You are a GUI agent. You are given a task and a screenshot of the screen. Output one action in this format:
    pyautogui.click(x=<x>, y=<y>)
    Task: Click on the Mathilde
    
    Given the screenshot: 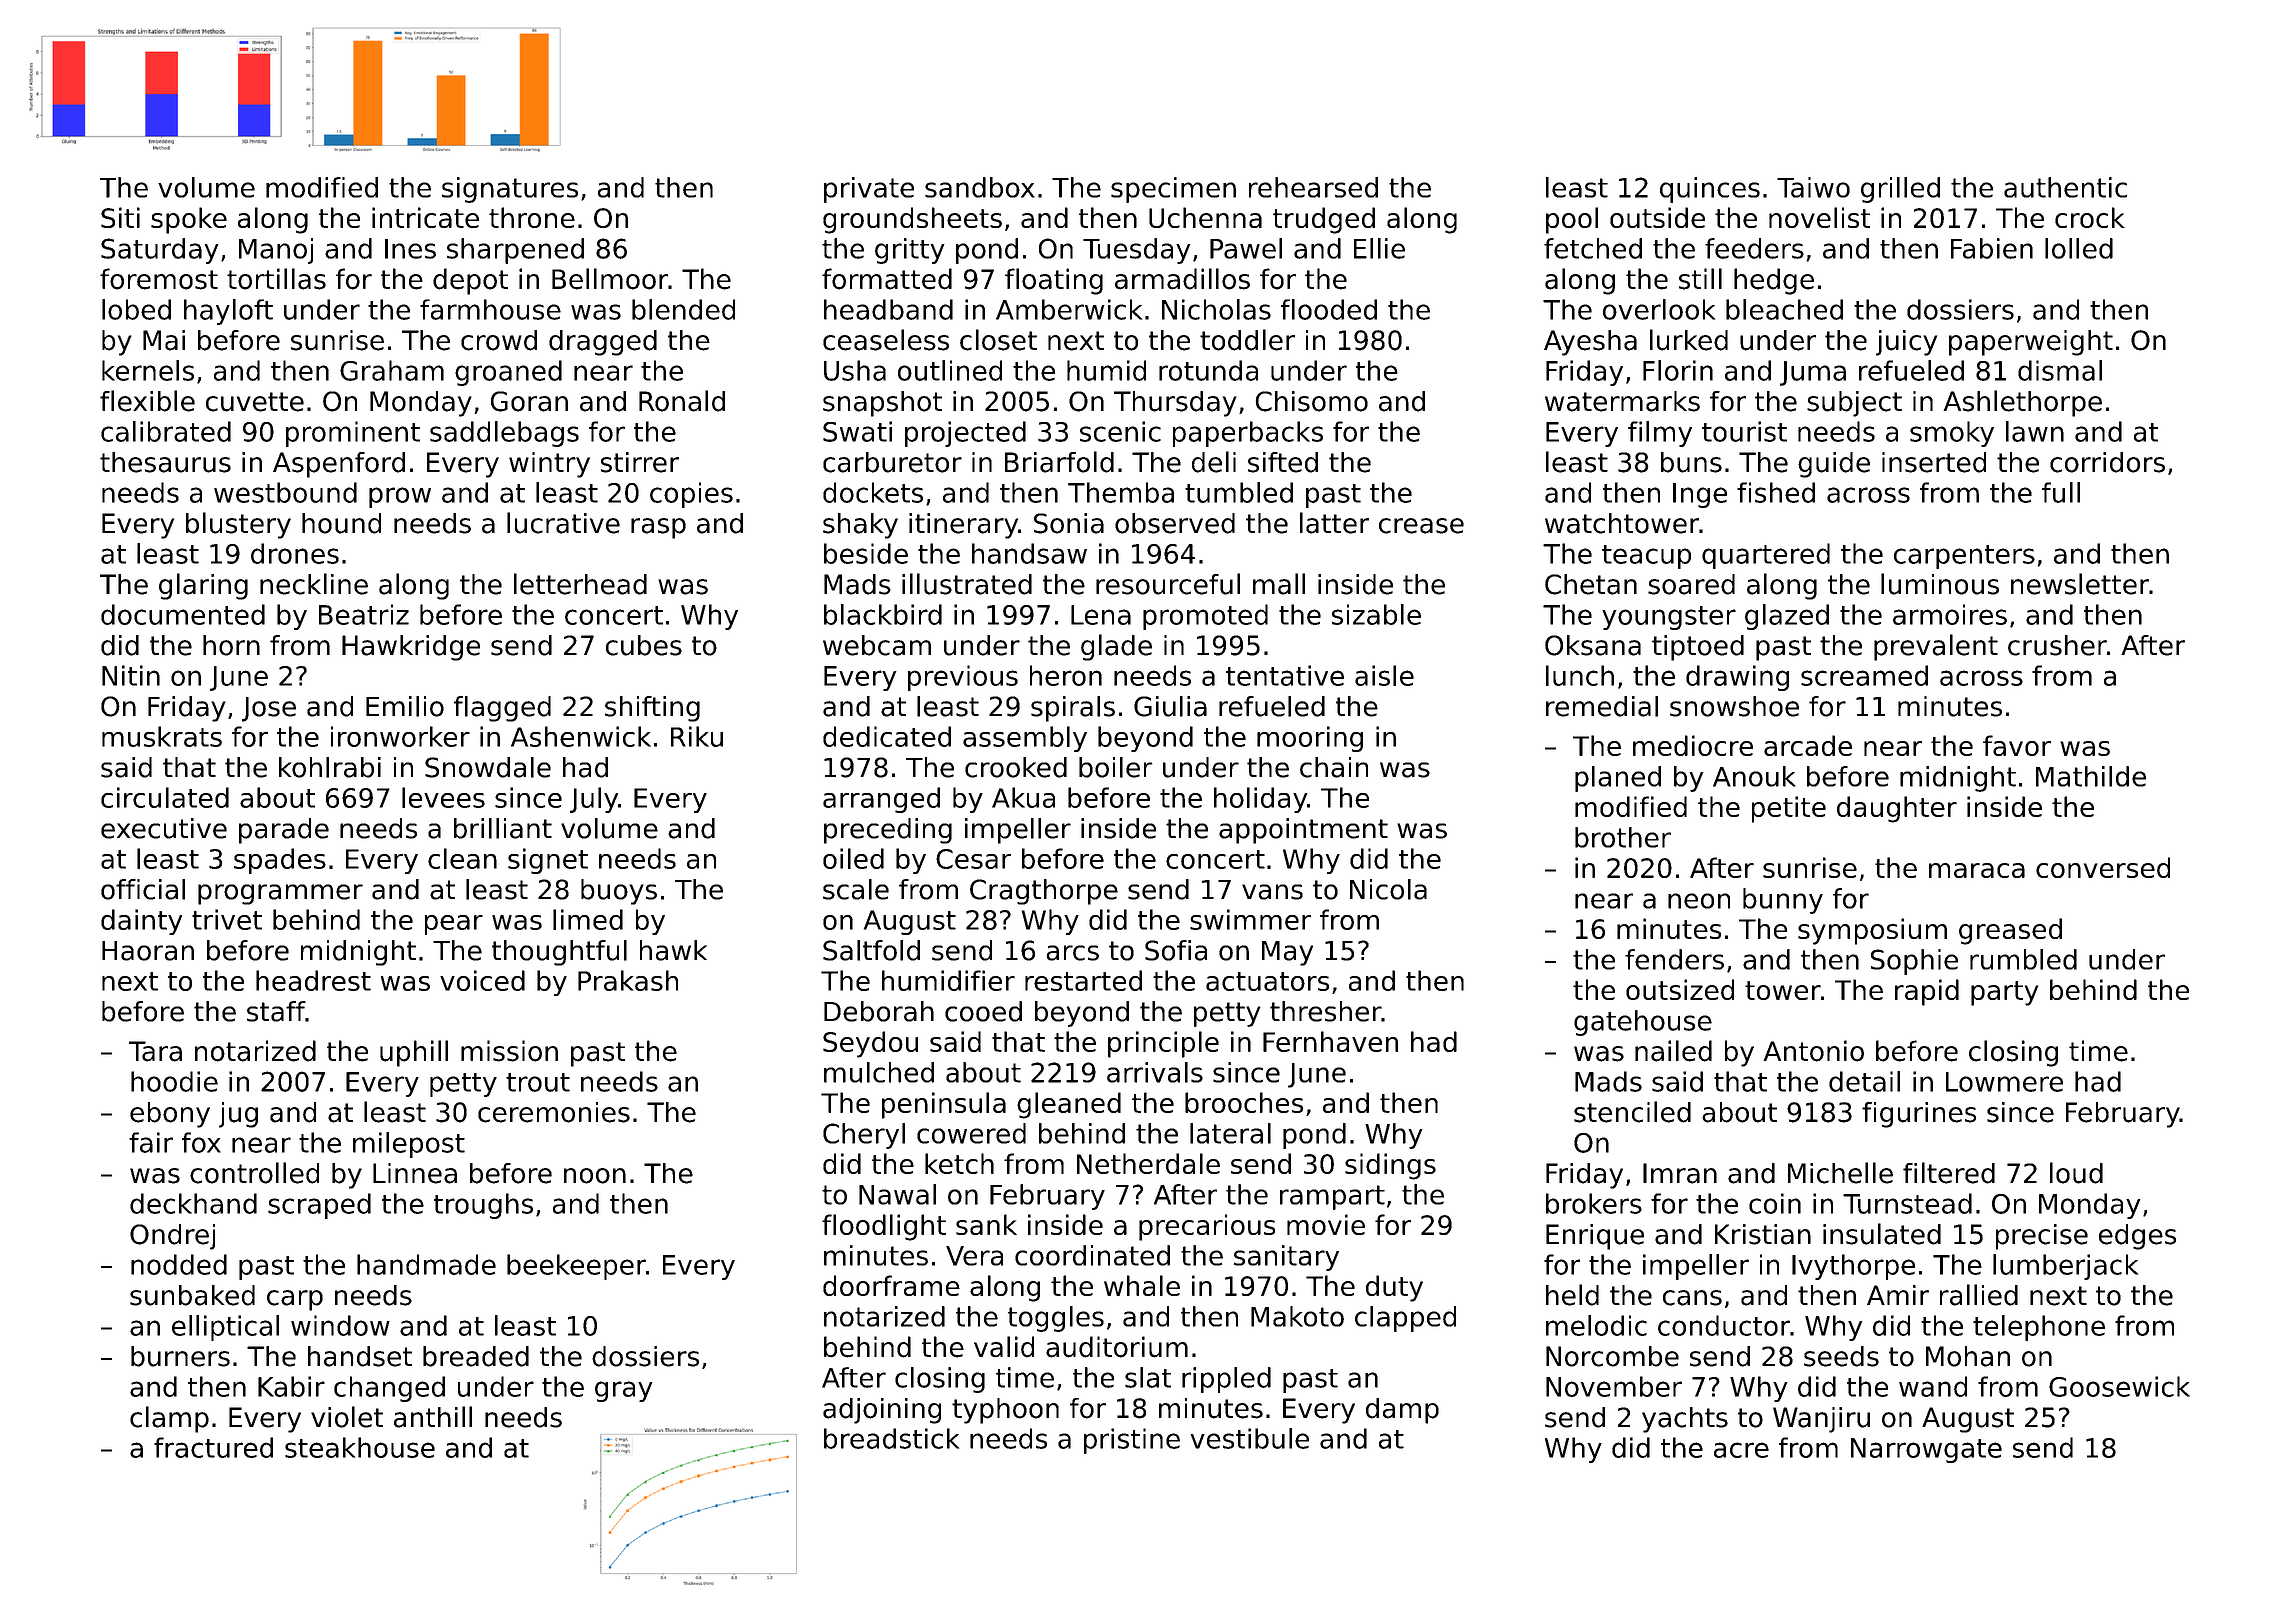 What is the action you would take?
    pyautogui.click(x=2091, y=776)
